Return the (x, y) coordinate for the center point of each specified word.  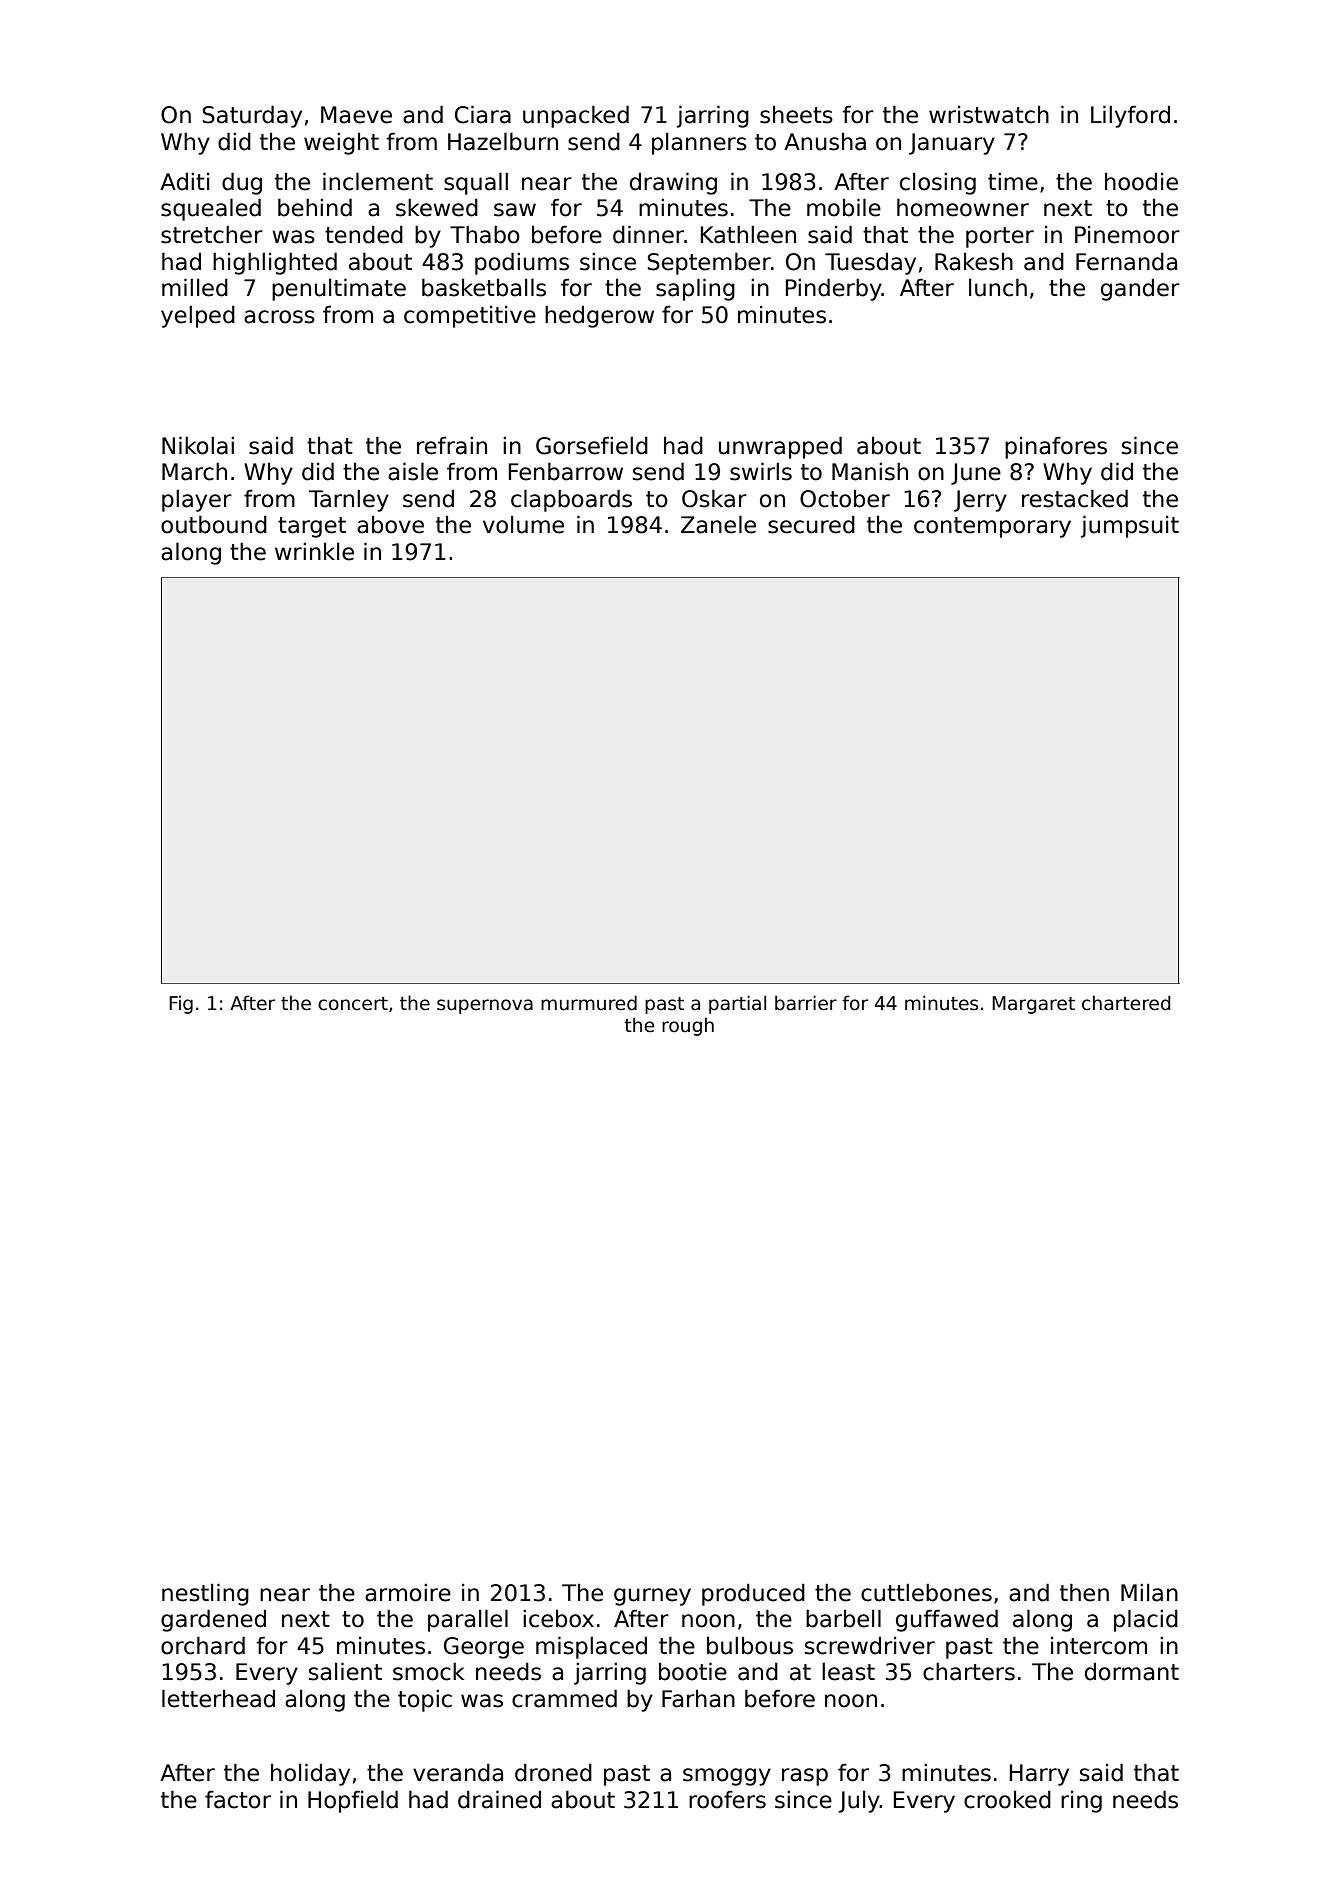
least (848, 1671)
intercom (1099, 1646)
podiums (522, 263)
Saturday (252, 116)
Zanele (718, 524)
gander (1140, 290)
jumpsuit (1130, 526)
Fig (181, 1004)
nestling (205, 1594)
